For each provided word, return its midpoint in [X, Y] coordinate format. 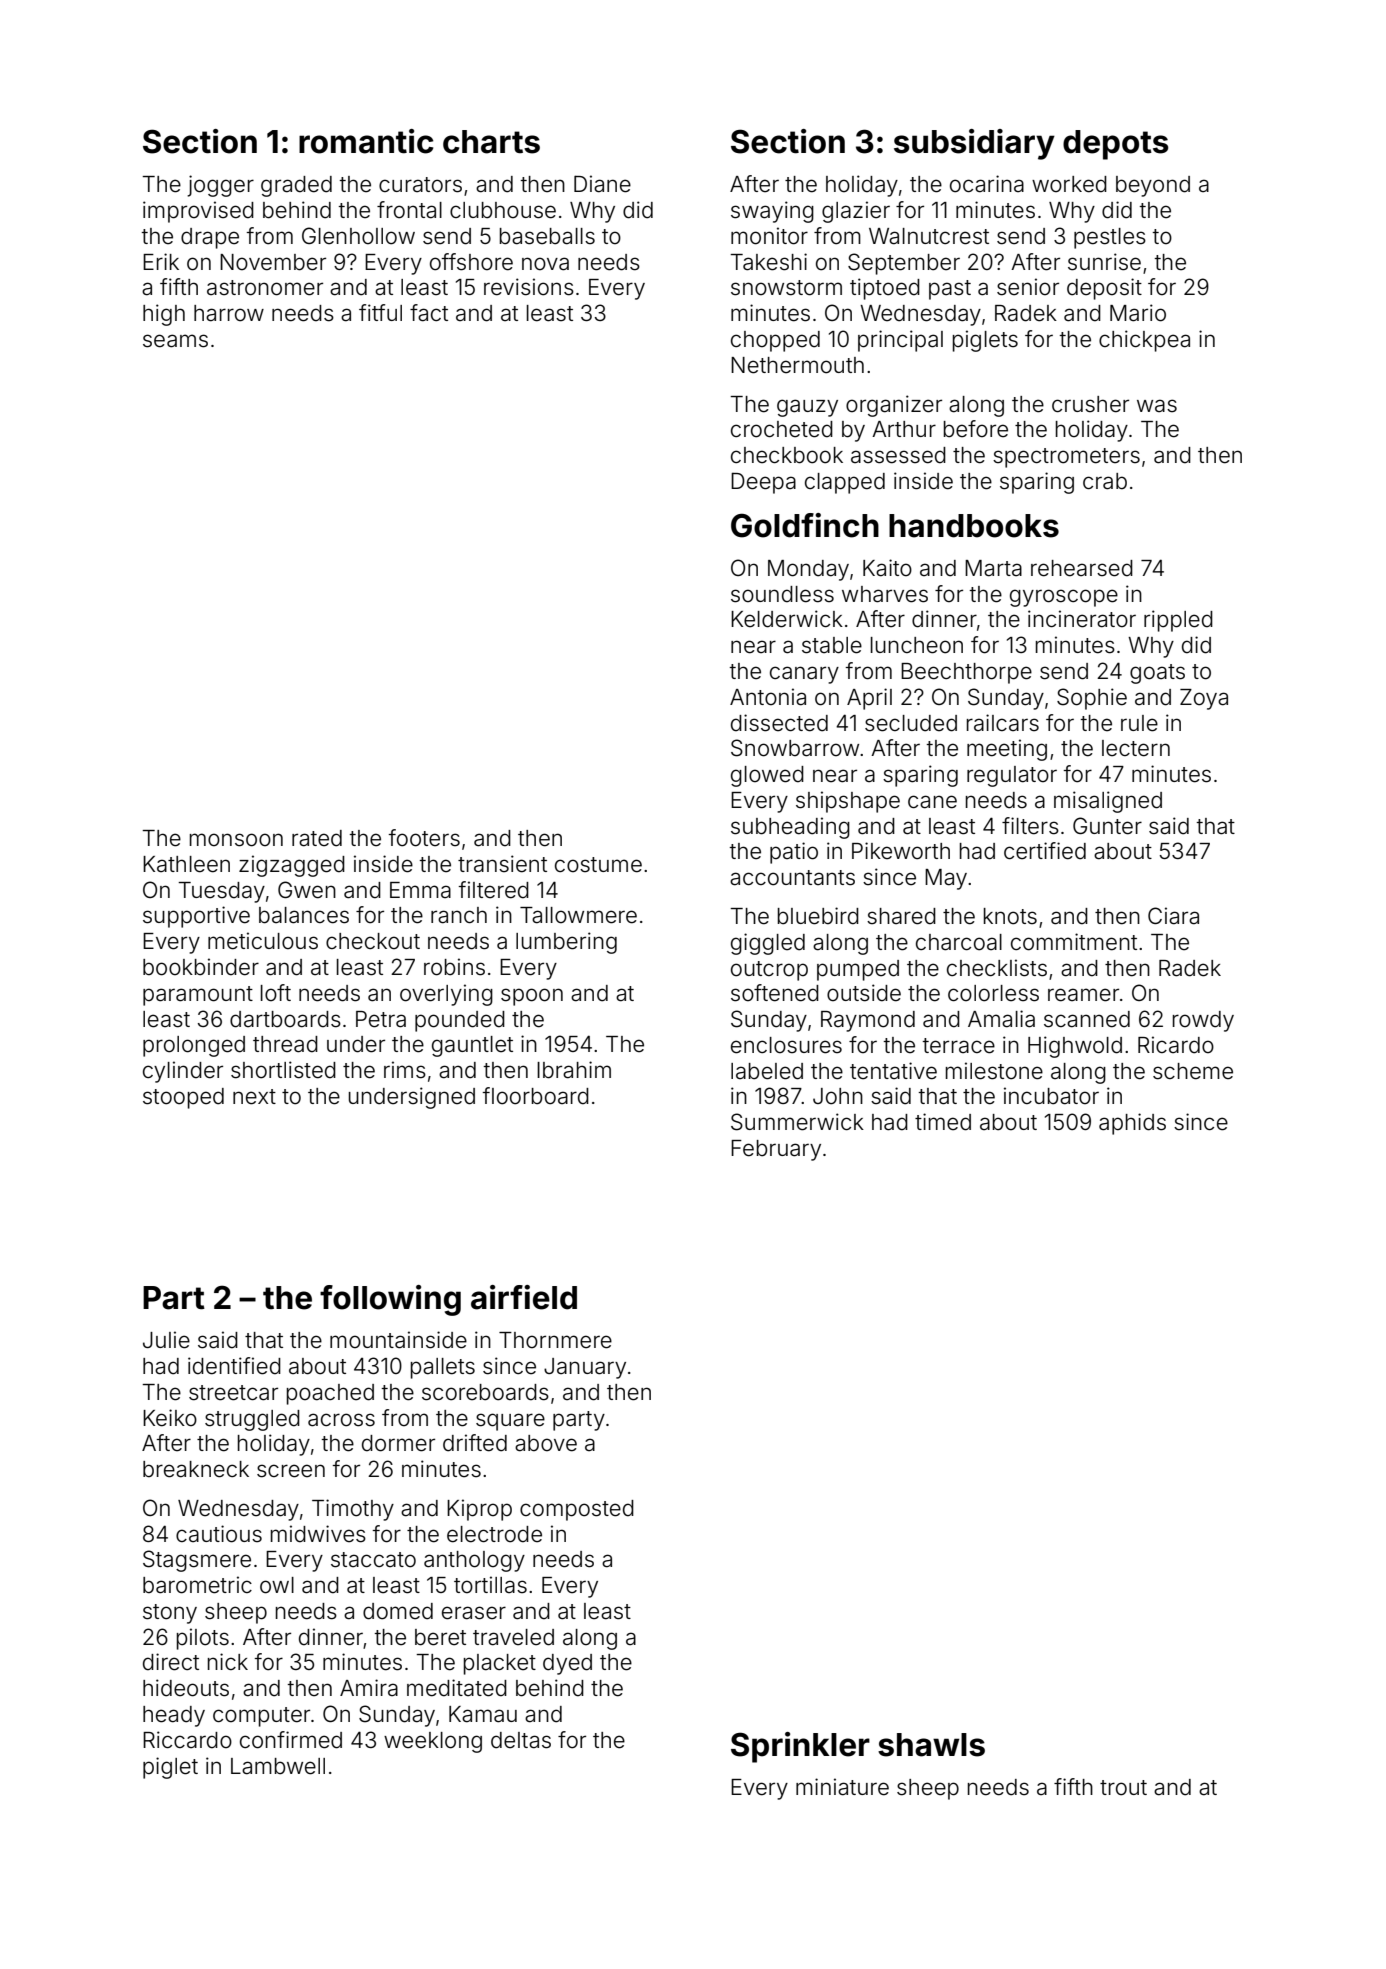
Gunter [1107, 826]
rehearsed [1082, 568]
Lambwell [278, 1766]
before [976, 429]
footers [424, 838]
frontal [409, 210]
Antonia [768, 697]
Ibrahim [574, 1070]
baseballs [547, 236]
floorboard [536, 1096]
